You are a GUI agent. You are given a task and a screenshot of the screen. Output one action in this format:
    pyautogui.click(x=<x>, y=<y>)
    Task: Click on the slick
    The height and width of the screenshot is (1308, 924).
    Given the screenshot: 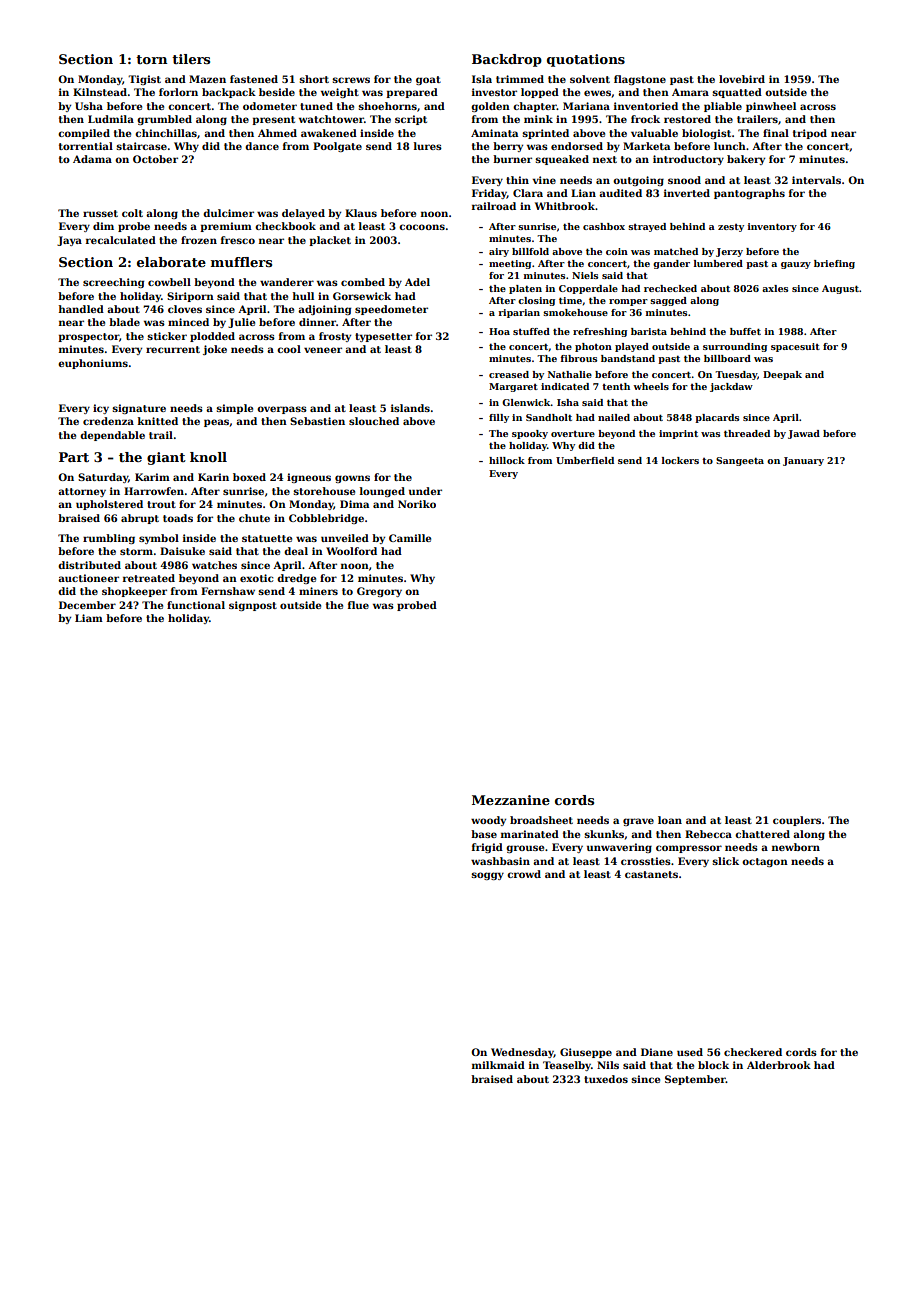 What is the action you would take?
    pyautogui.click(x=725, y=861)
